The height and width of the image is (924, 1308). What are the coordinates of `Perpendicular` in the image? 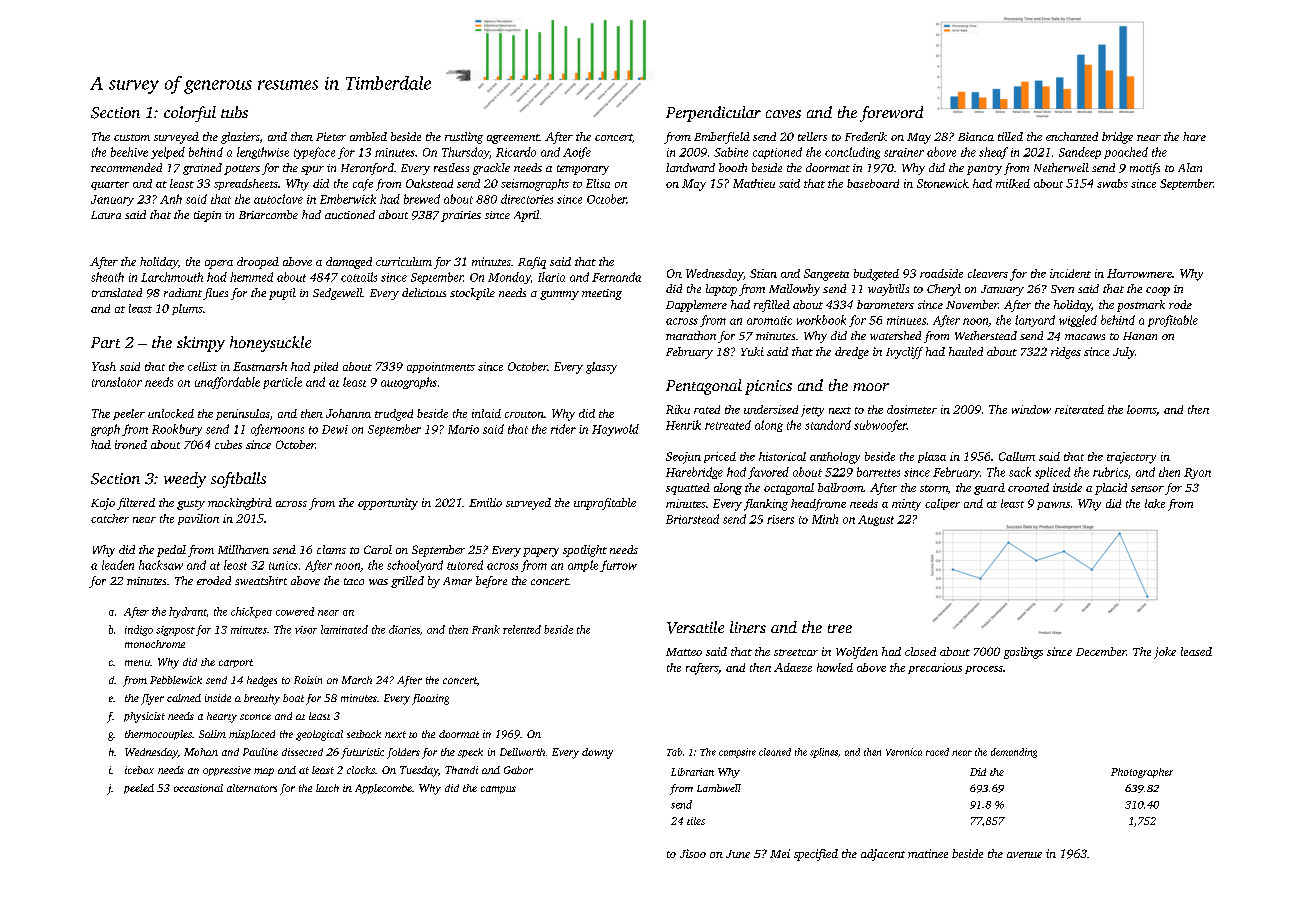 It's located at (713, 114).
